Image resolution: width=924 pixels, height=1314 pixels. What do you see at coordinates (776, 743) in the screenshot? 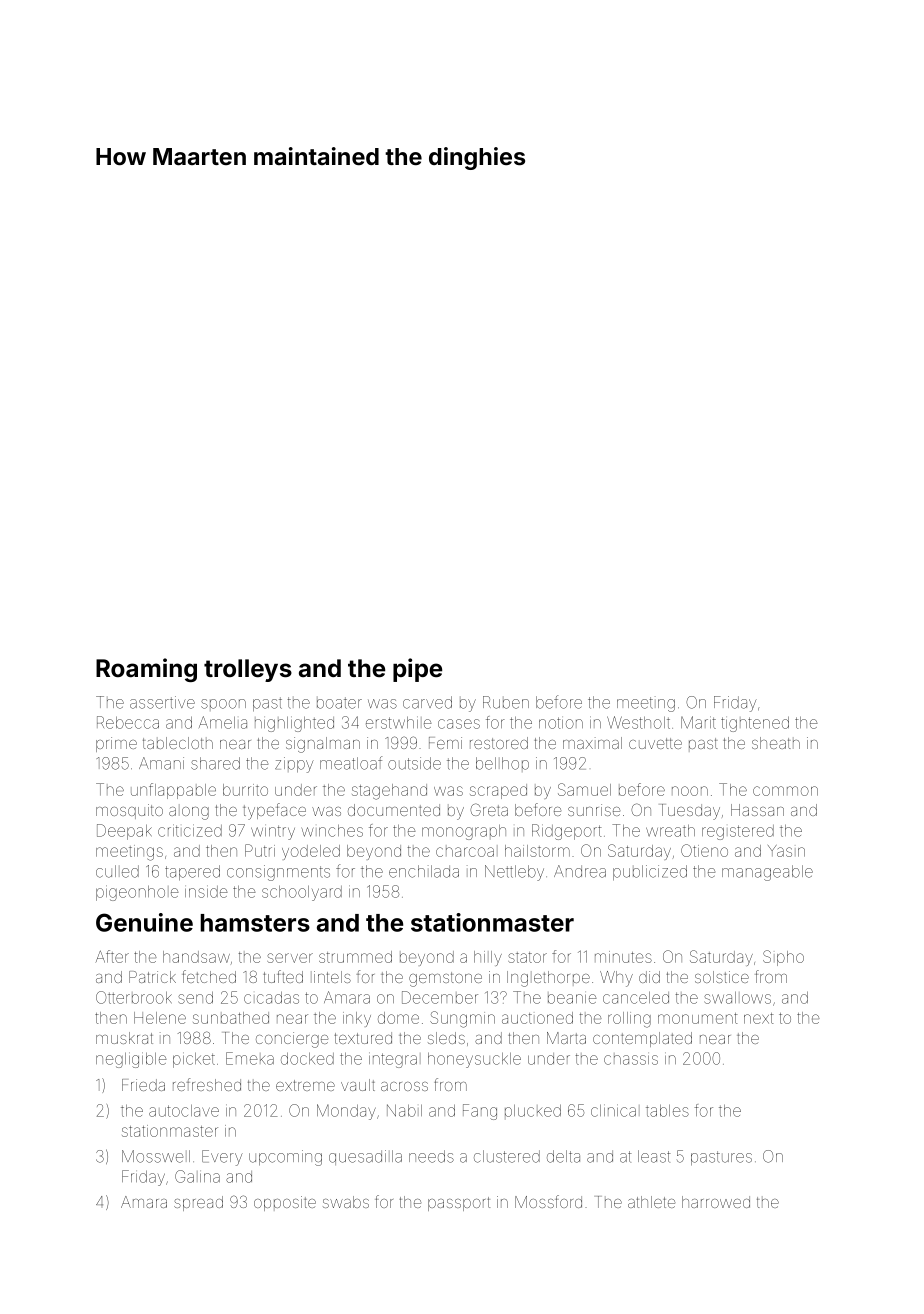
I see `sheath` at bounding box center [776, 743].
